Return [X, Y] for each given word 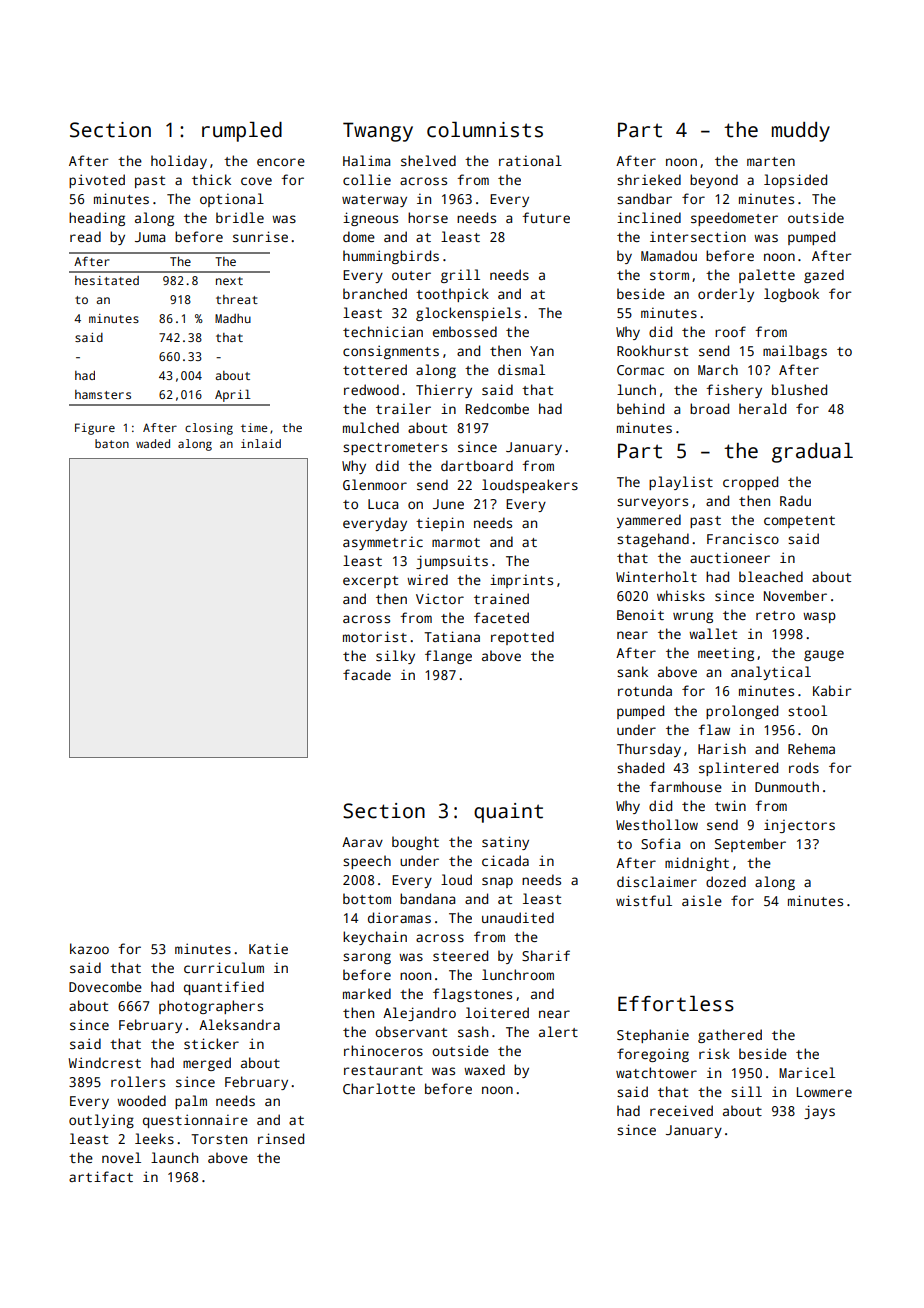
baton [112, 443]
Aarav [362, 842]
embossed [465, 331]
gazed [824, 276]
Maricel [807, 1072]
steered [460, 955]
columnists [485, 130]
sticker [211, 1043]
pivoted [97, 181]
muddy [801, 132]
